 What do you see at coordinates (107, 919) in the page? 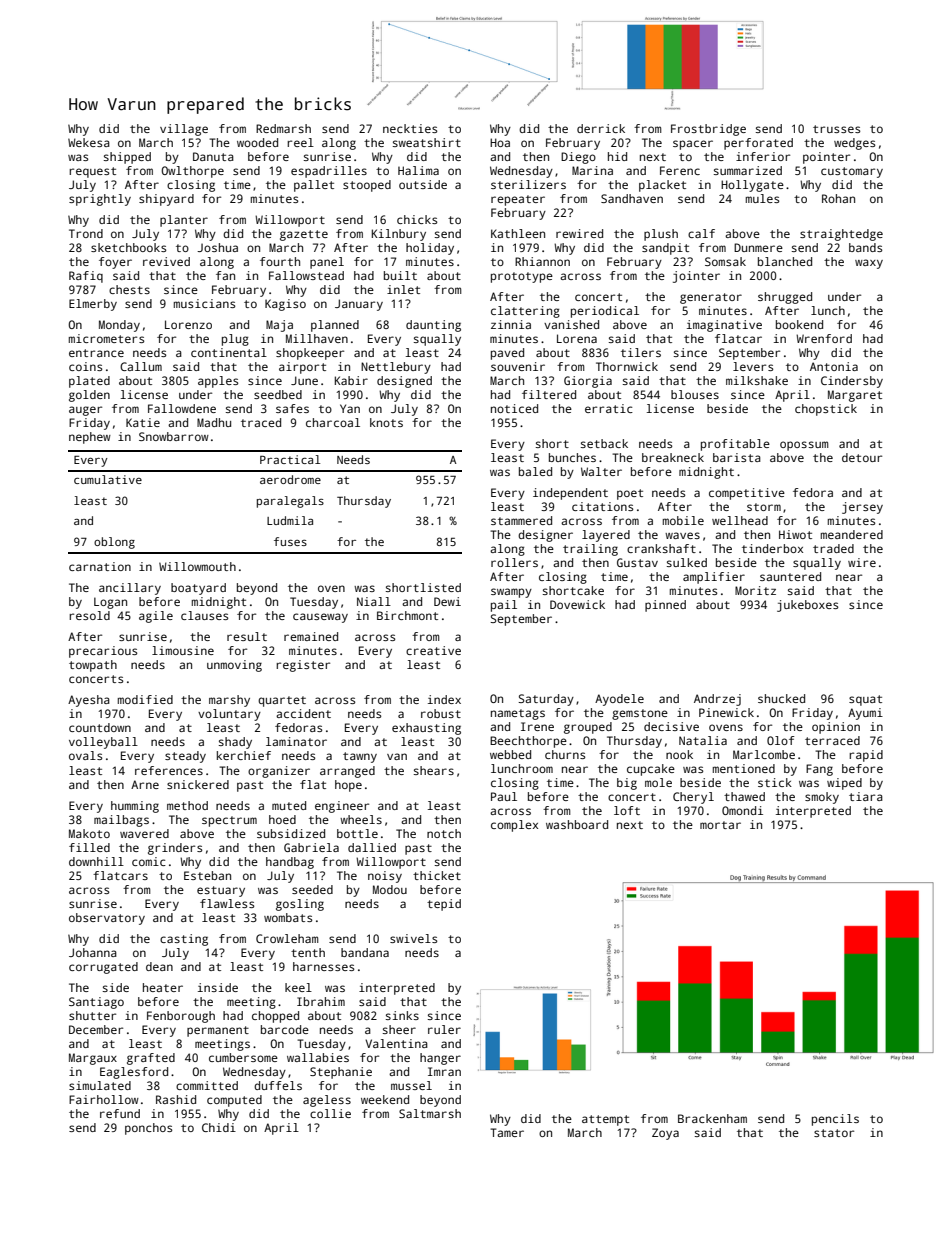
I see `observatory` at bounding box center [107, 919].
